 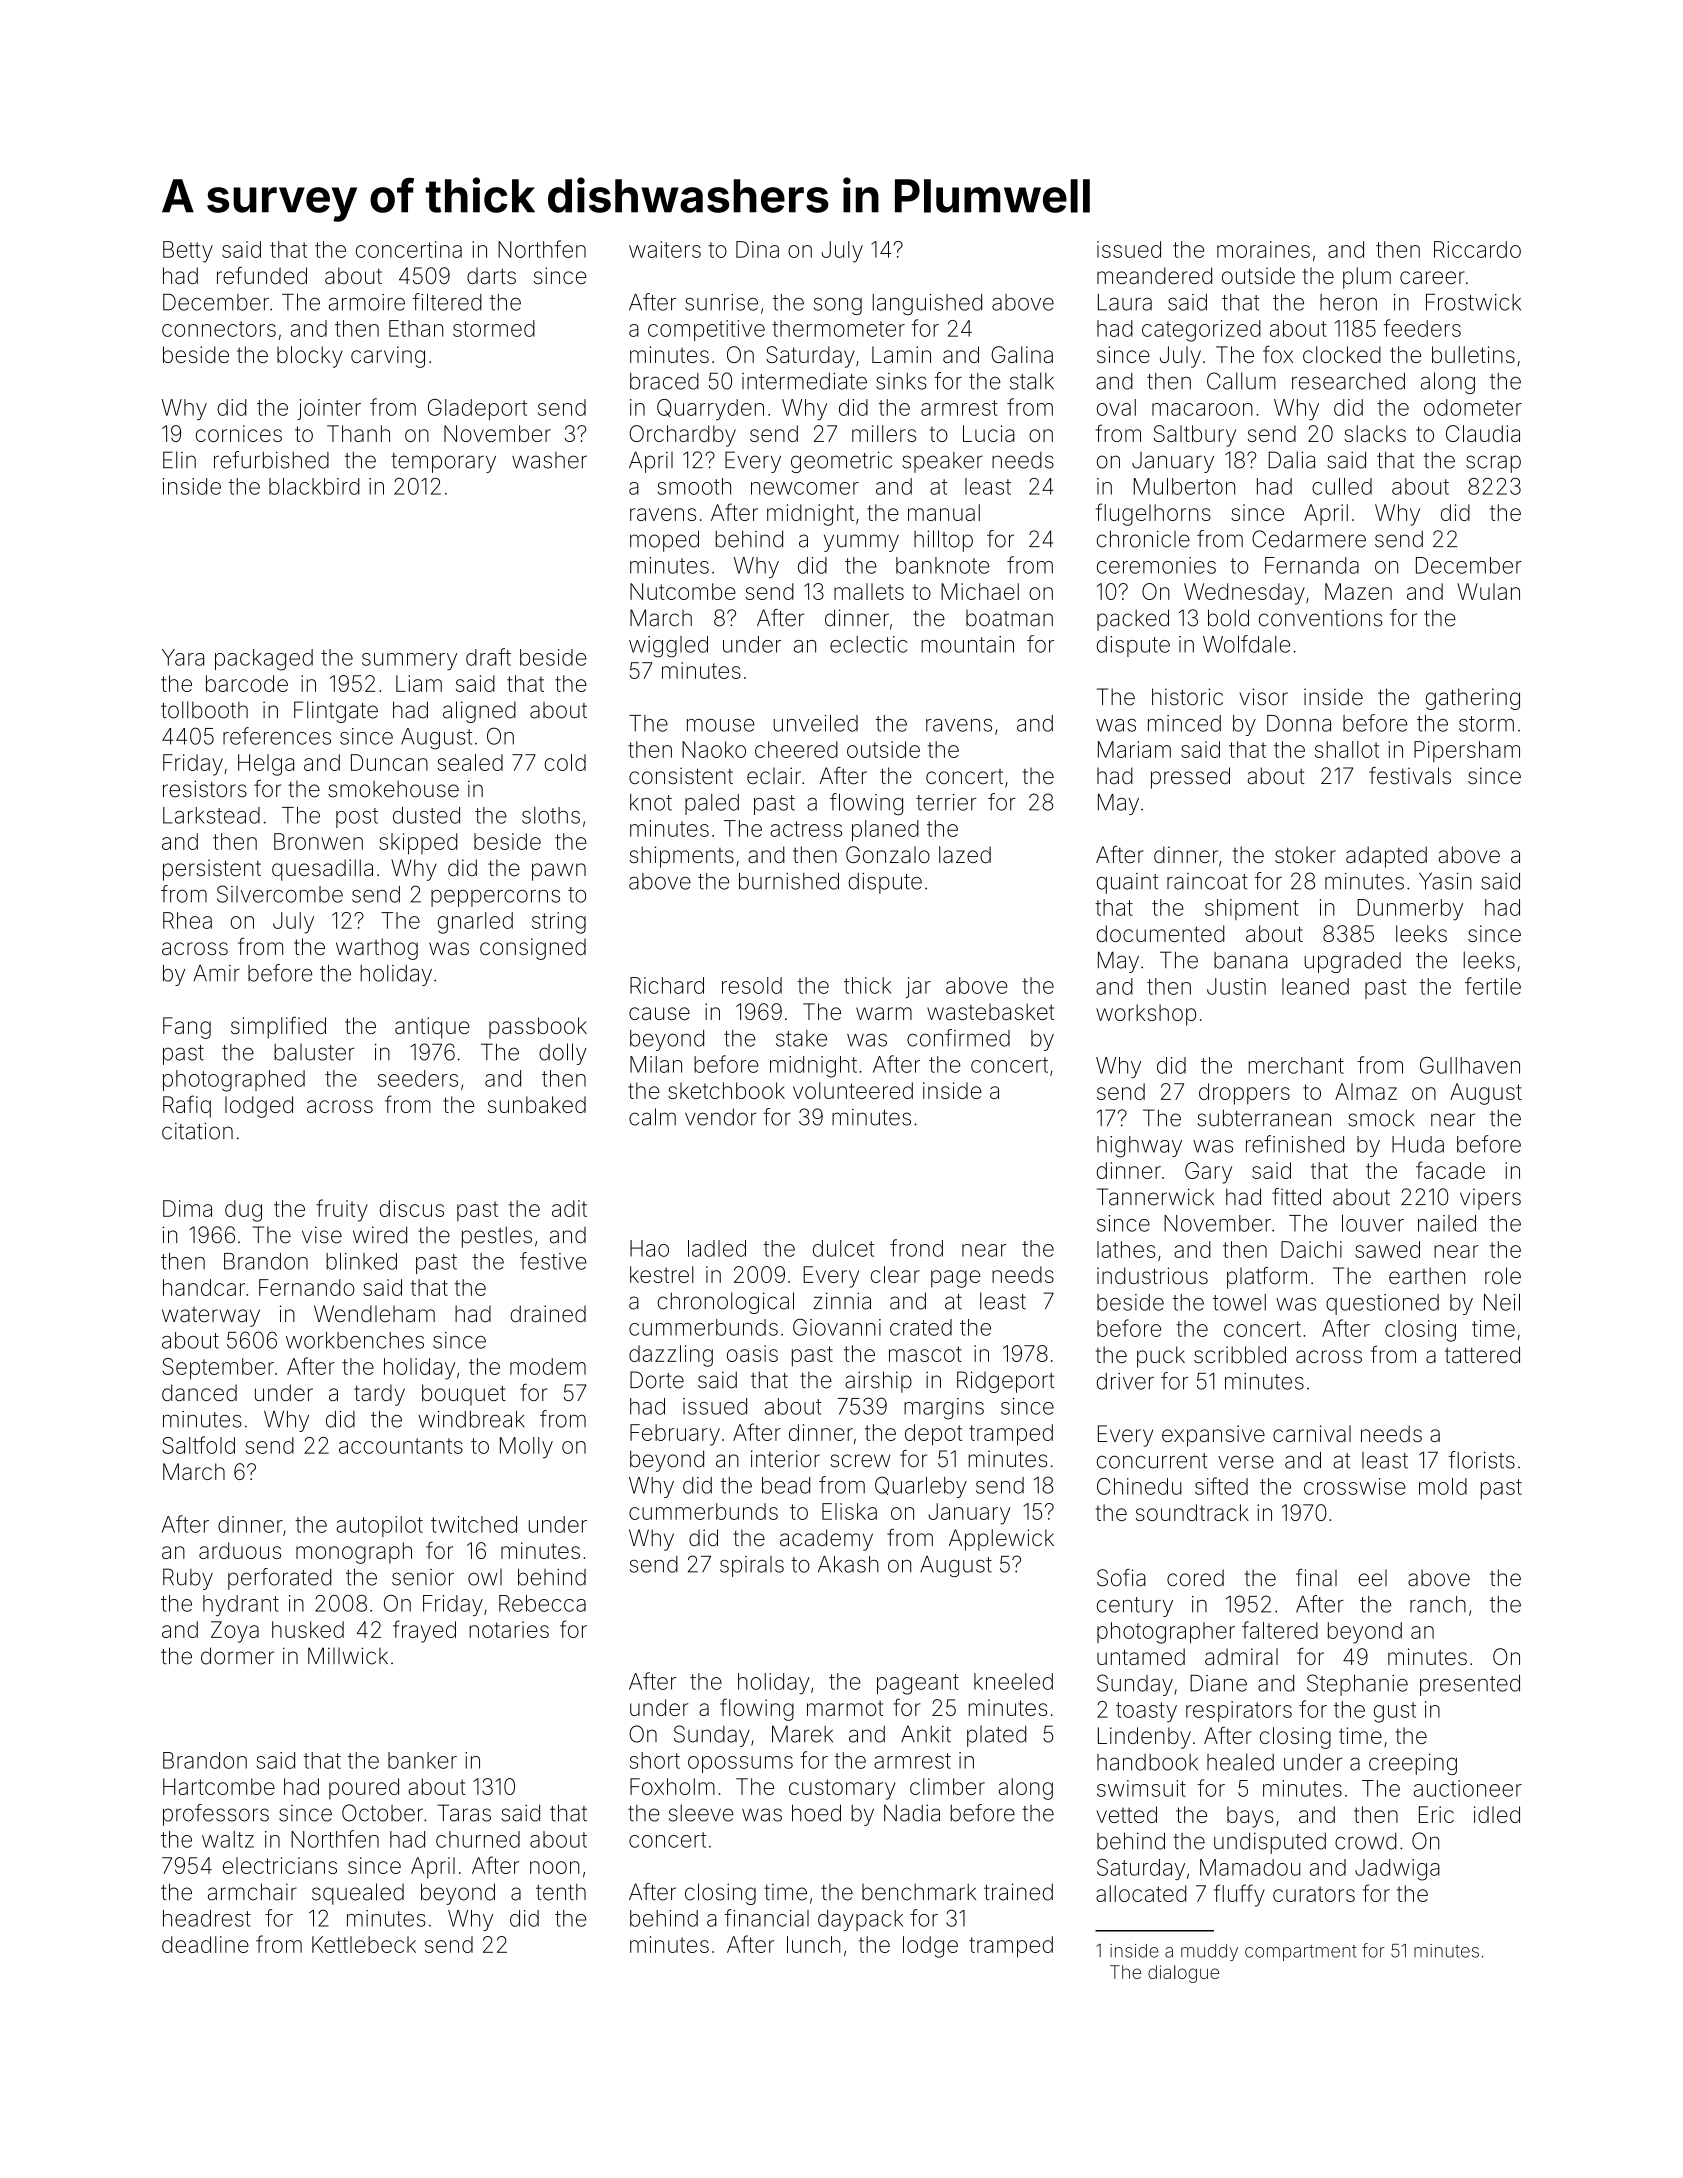 What do you see at coordinates (188, 252) in the document?
I see `Betty` at bounding box center [188, 252].
